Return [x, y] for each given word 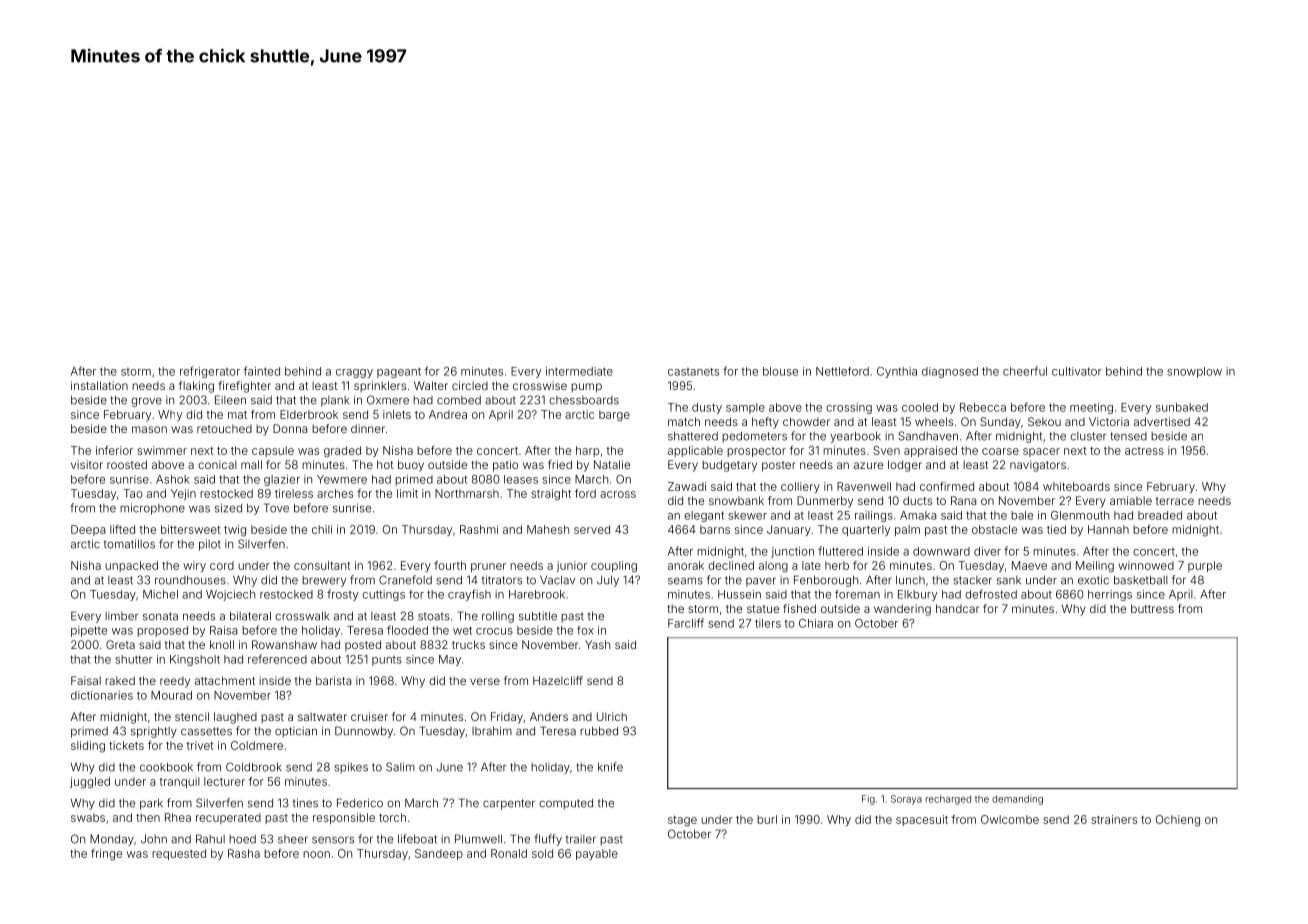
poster [779, 466]
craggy [354, 373]
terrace [1175, 501]
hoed [242, 839]
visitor [87, 464]
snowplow [1194, 372]
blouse [780, 371]
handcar [957, 608]
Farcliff [686, 623]
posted [363, 645]
